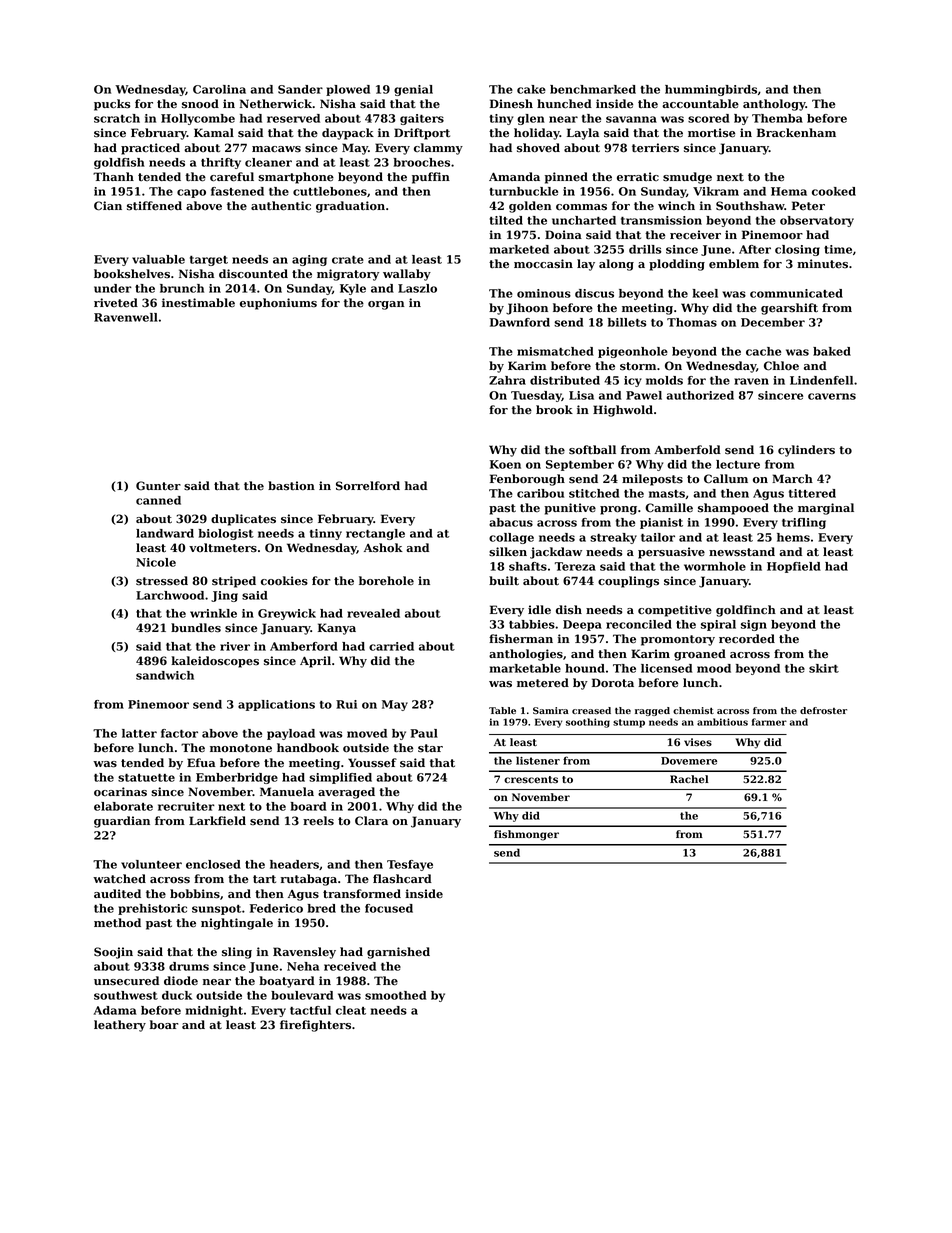 The height and width of the screenshot is (1233, 952). I want to click on Peter, so click(808, 206).
